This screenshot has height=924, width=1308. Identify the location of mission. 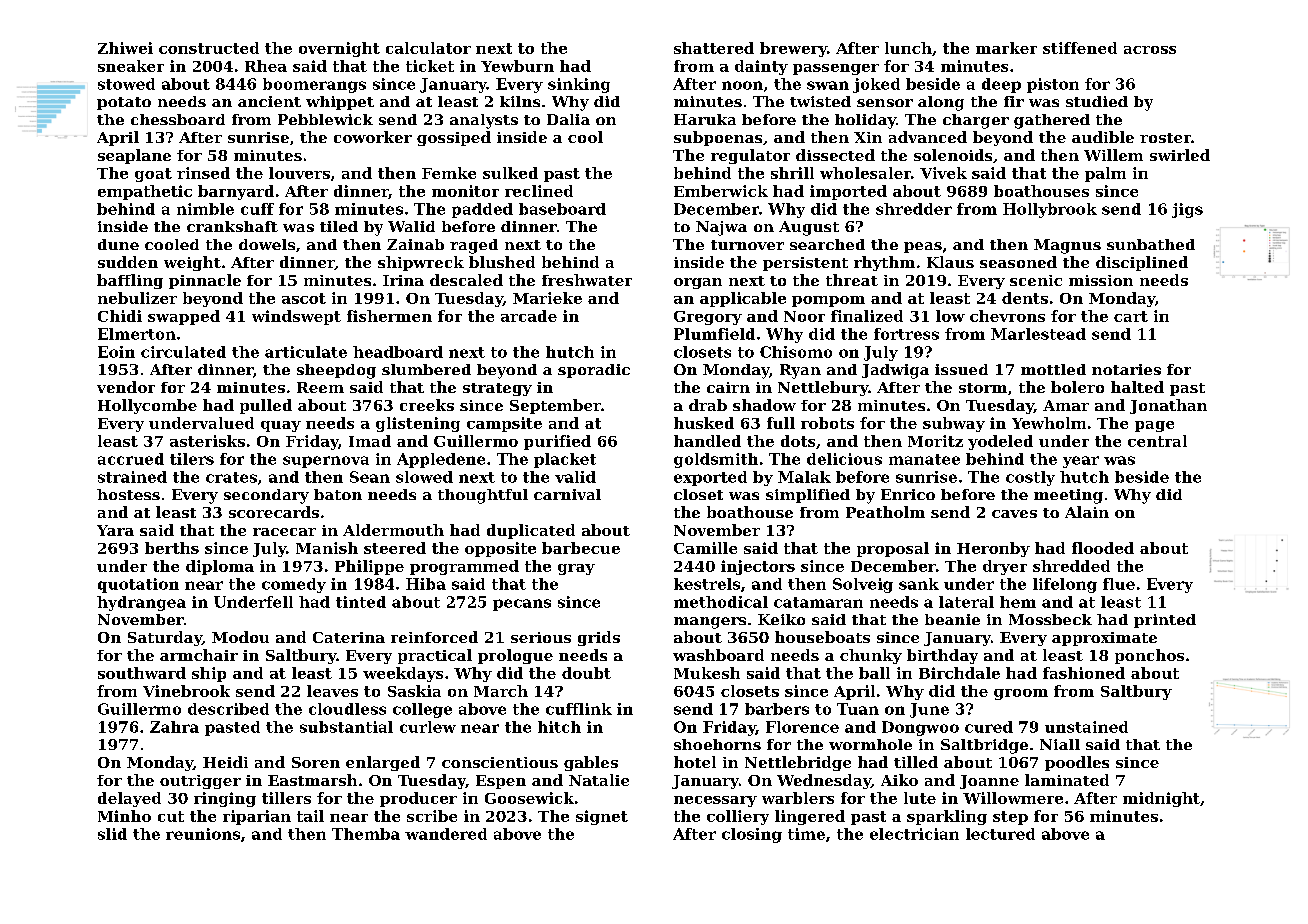
(1101, 280).
